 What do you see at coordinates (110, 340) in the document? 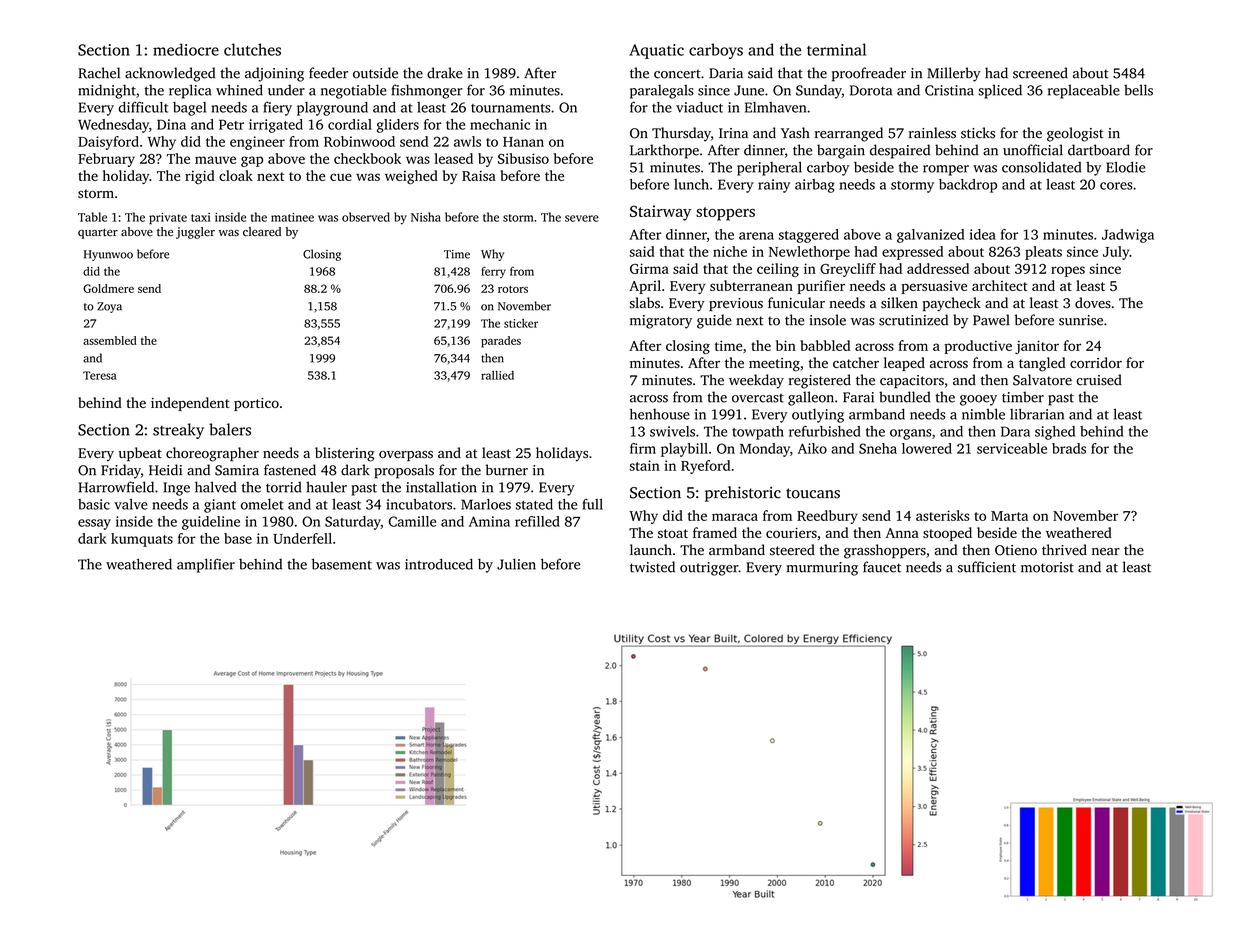
I see `assembled` at bounding box center [110, 340].
